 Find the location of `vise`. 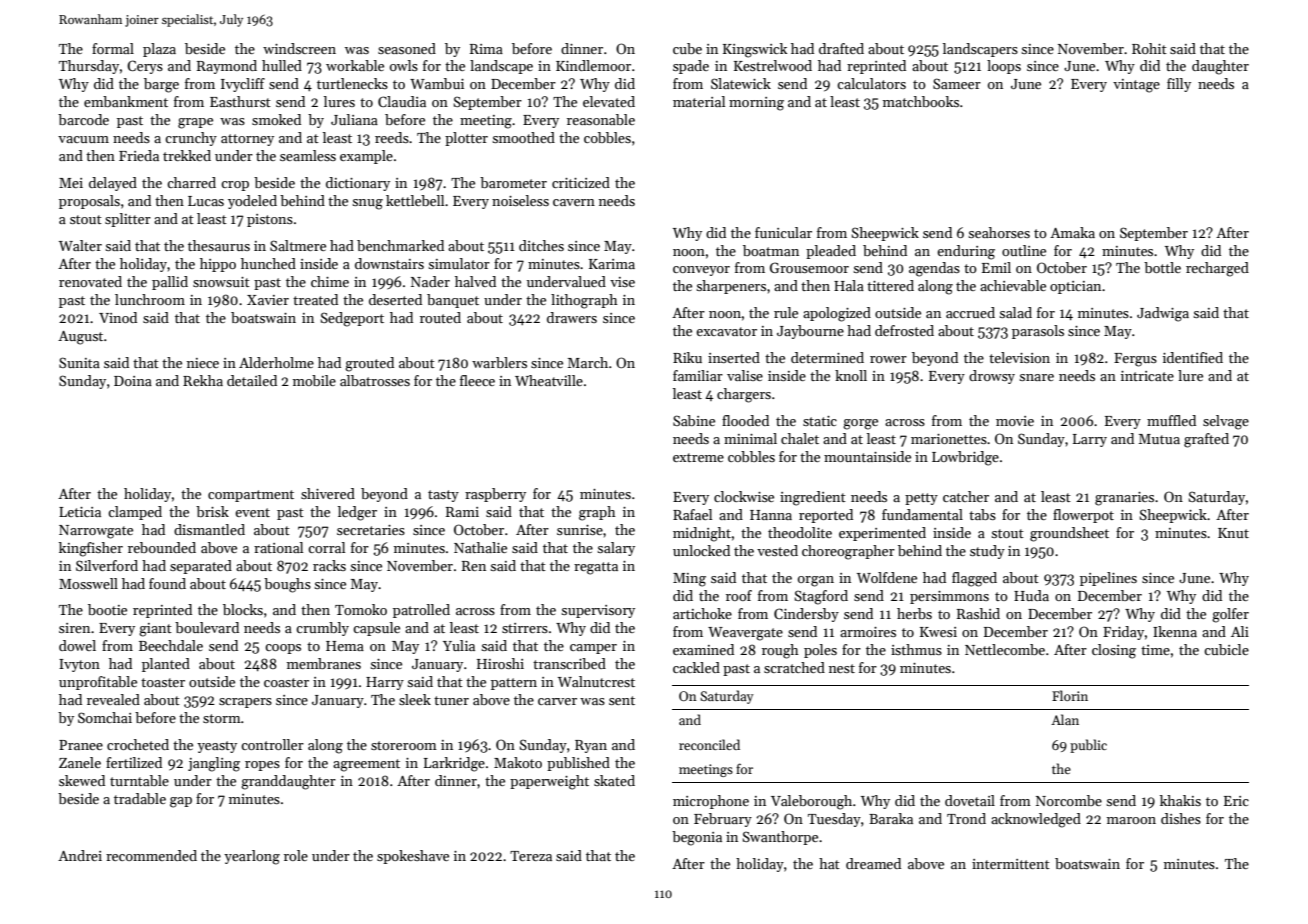

vise is located at coordinates (622, 282).
